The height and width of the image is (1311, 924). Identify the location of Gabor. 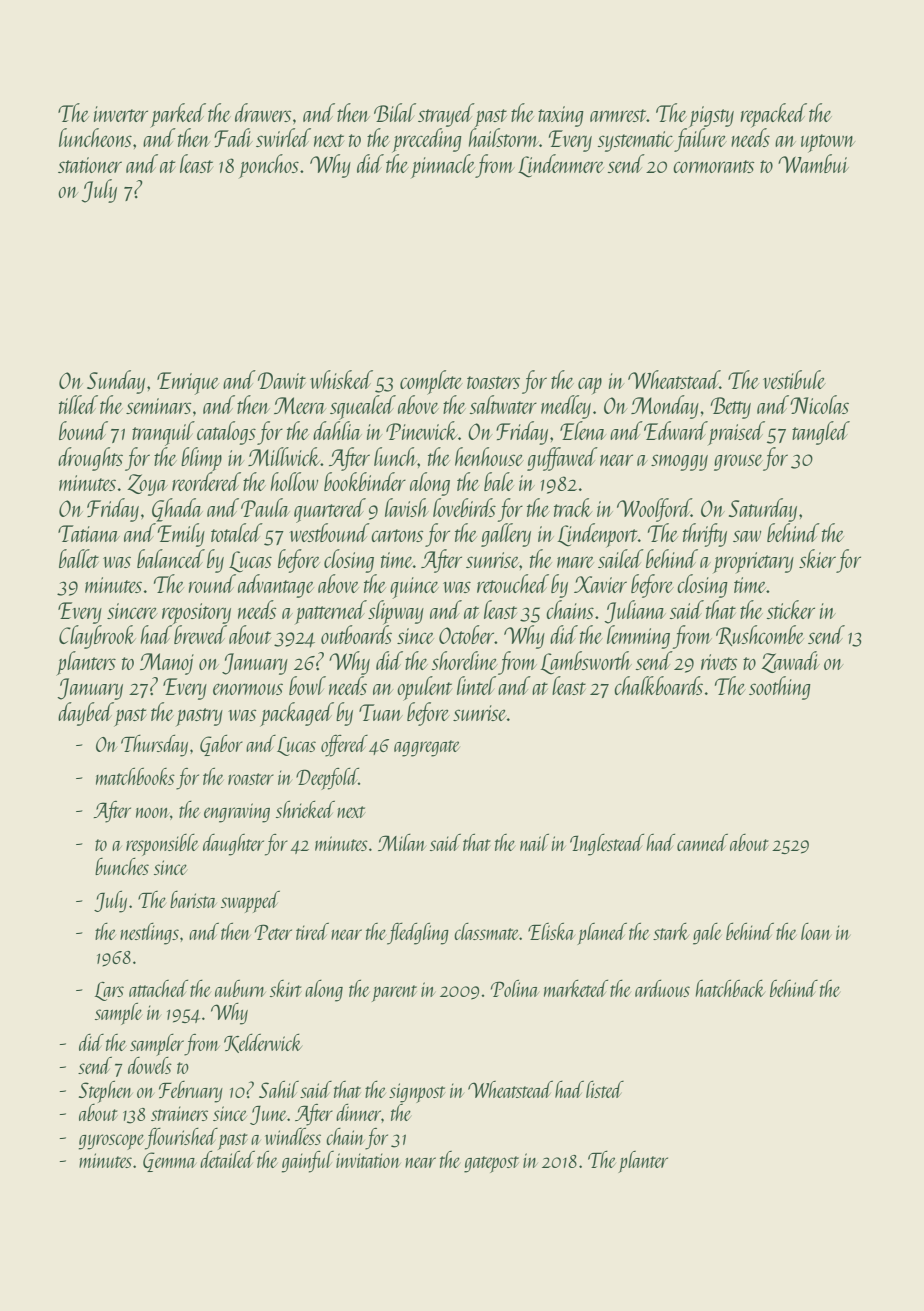
(221, 745).
